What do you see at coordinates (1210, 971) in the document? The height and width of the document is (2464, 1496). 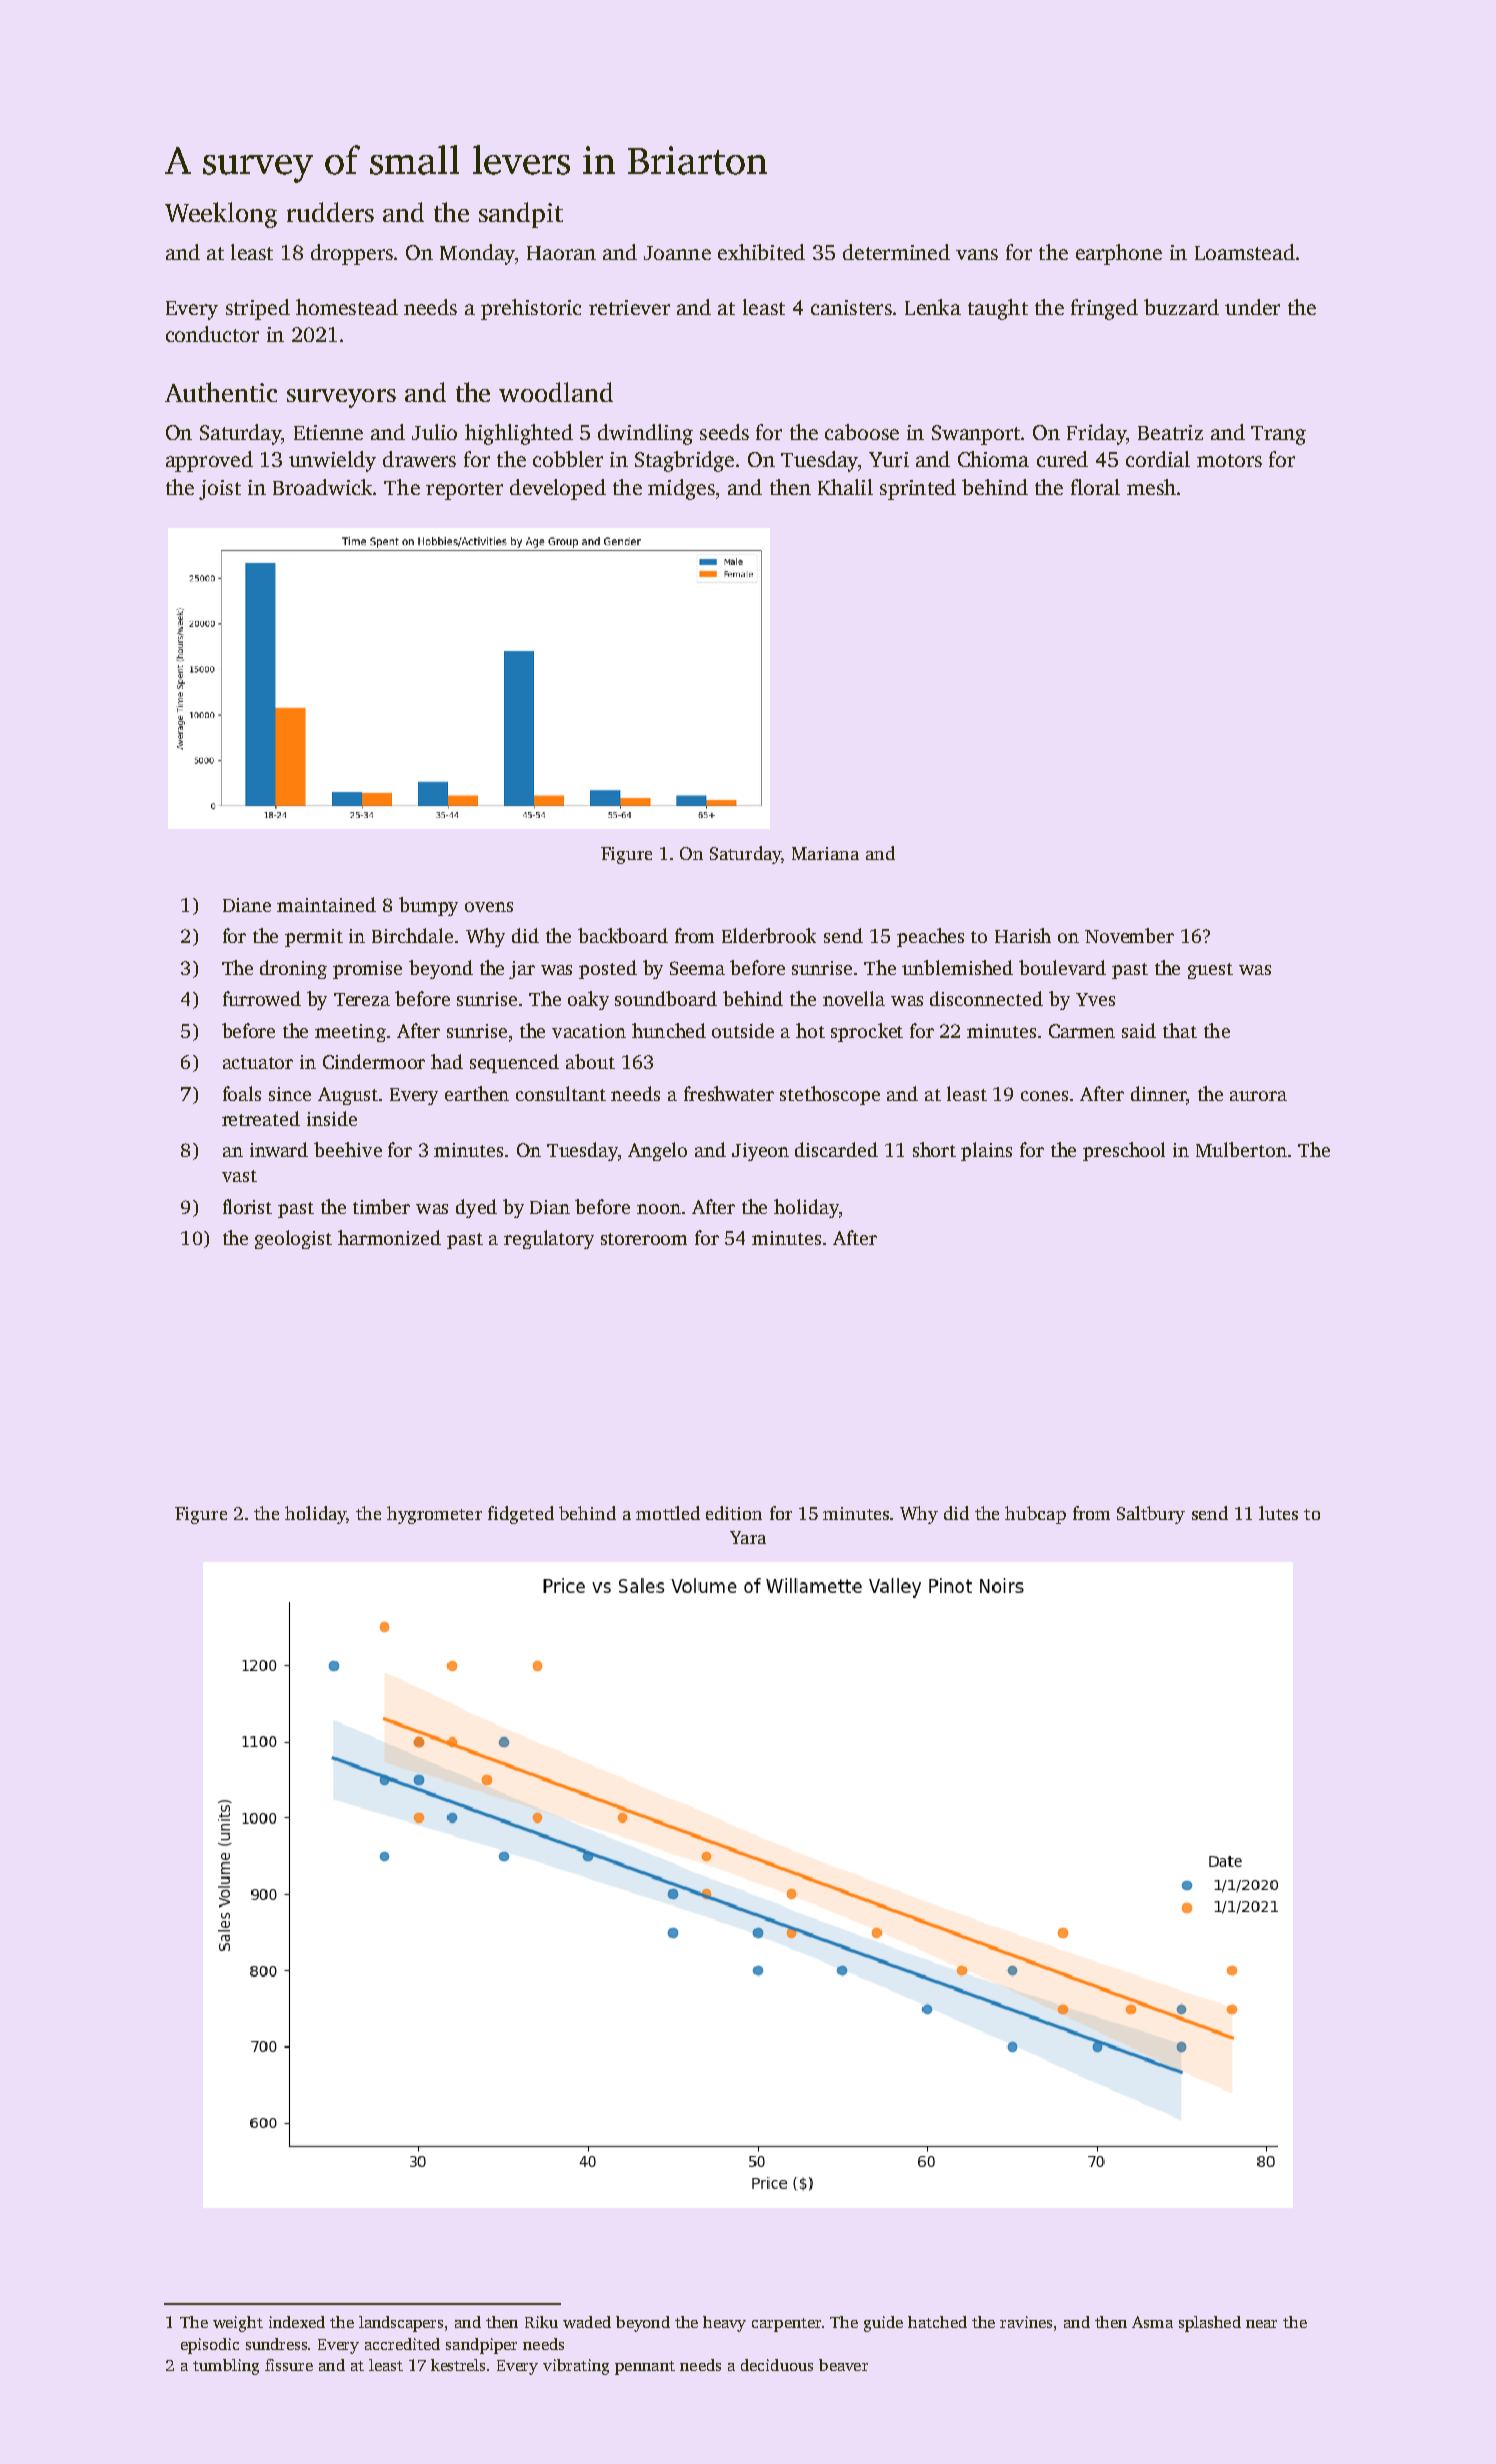 I see `guest` at bounding box center [1210, 971].
